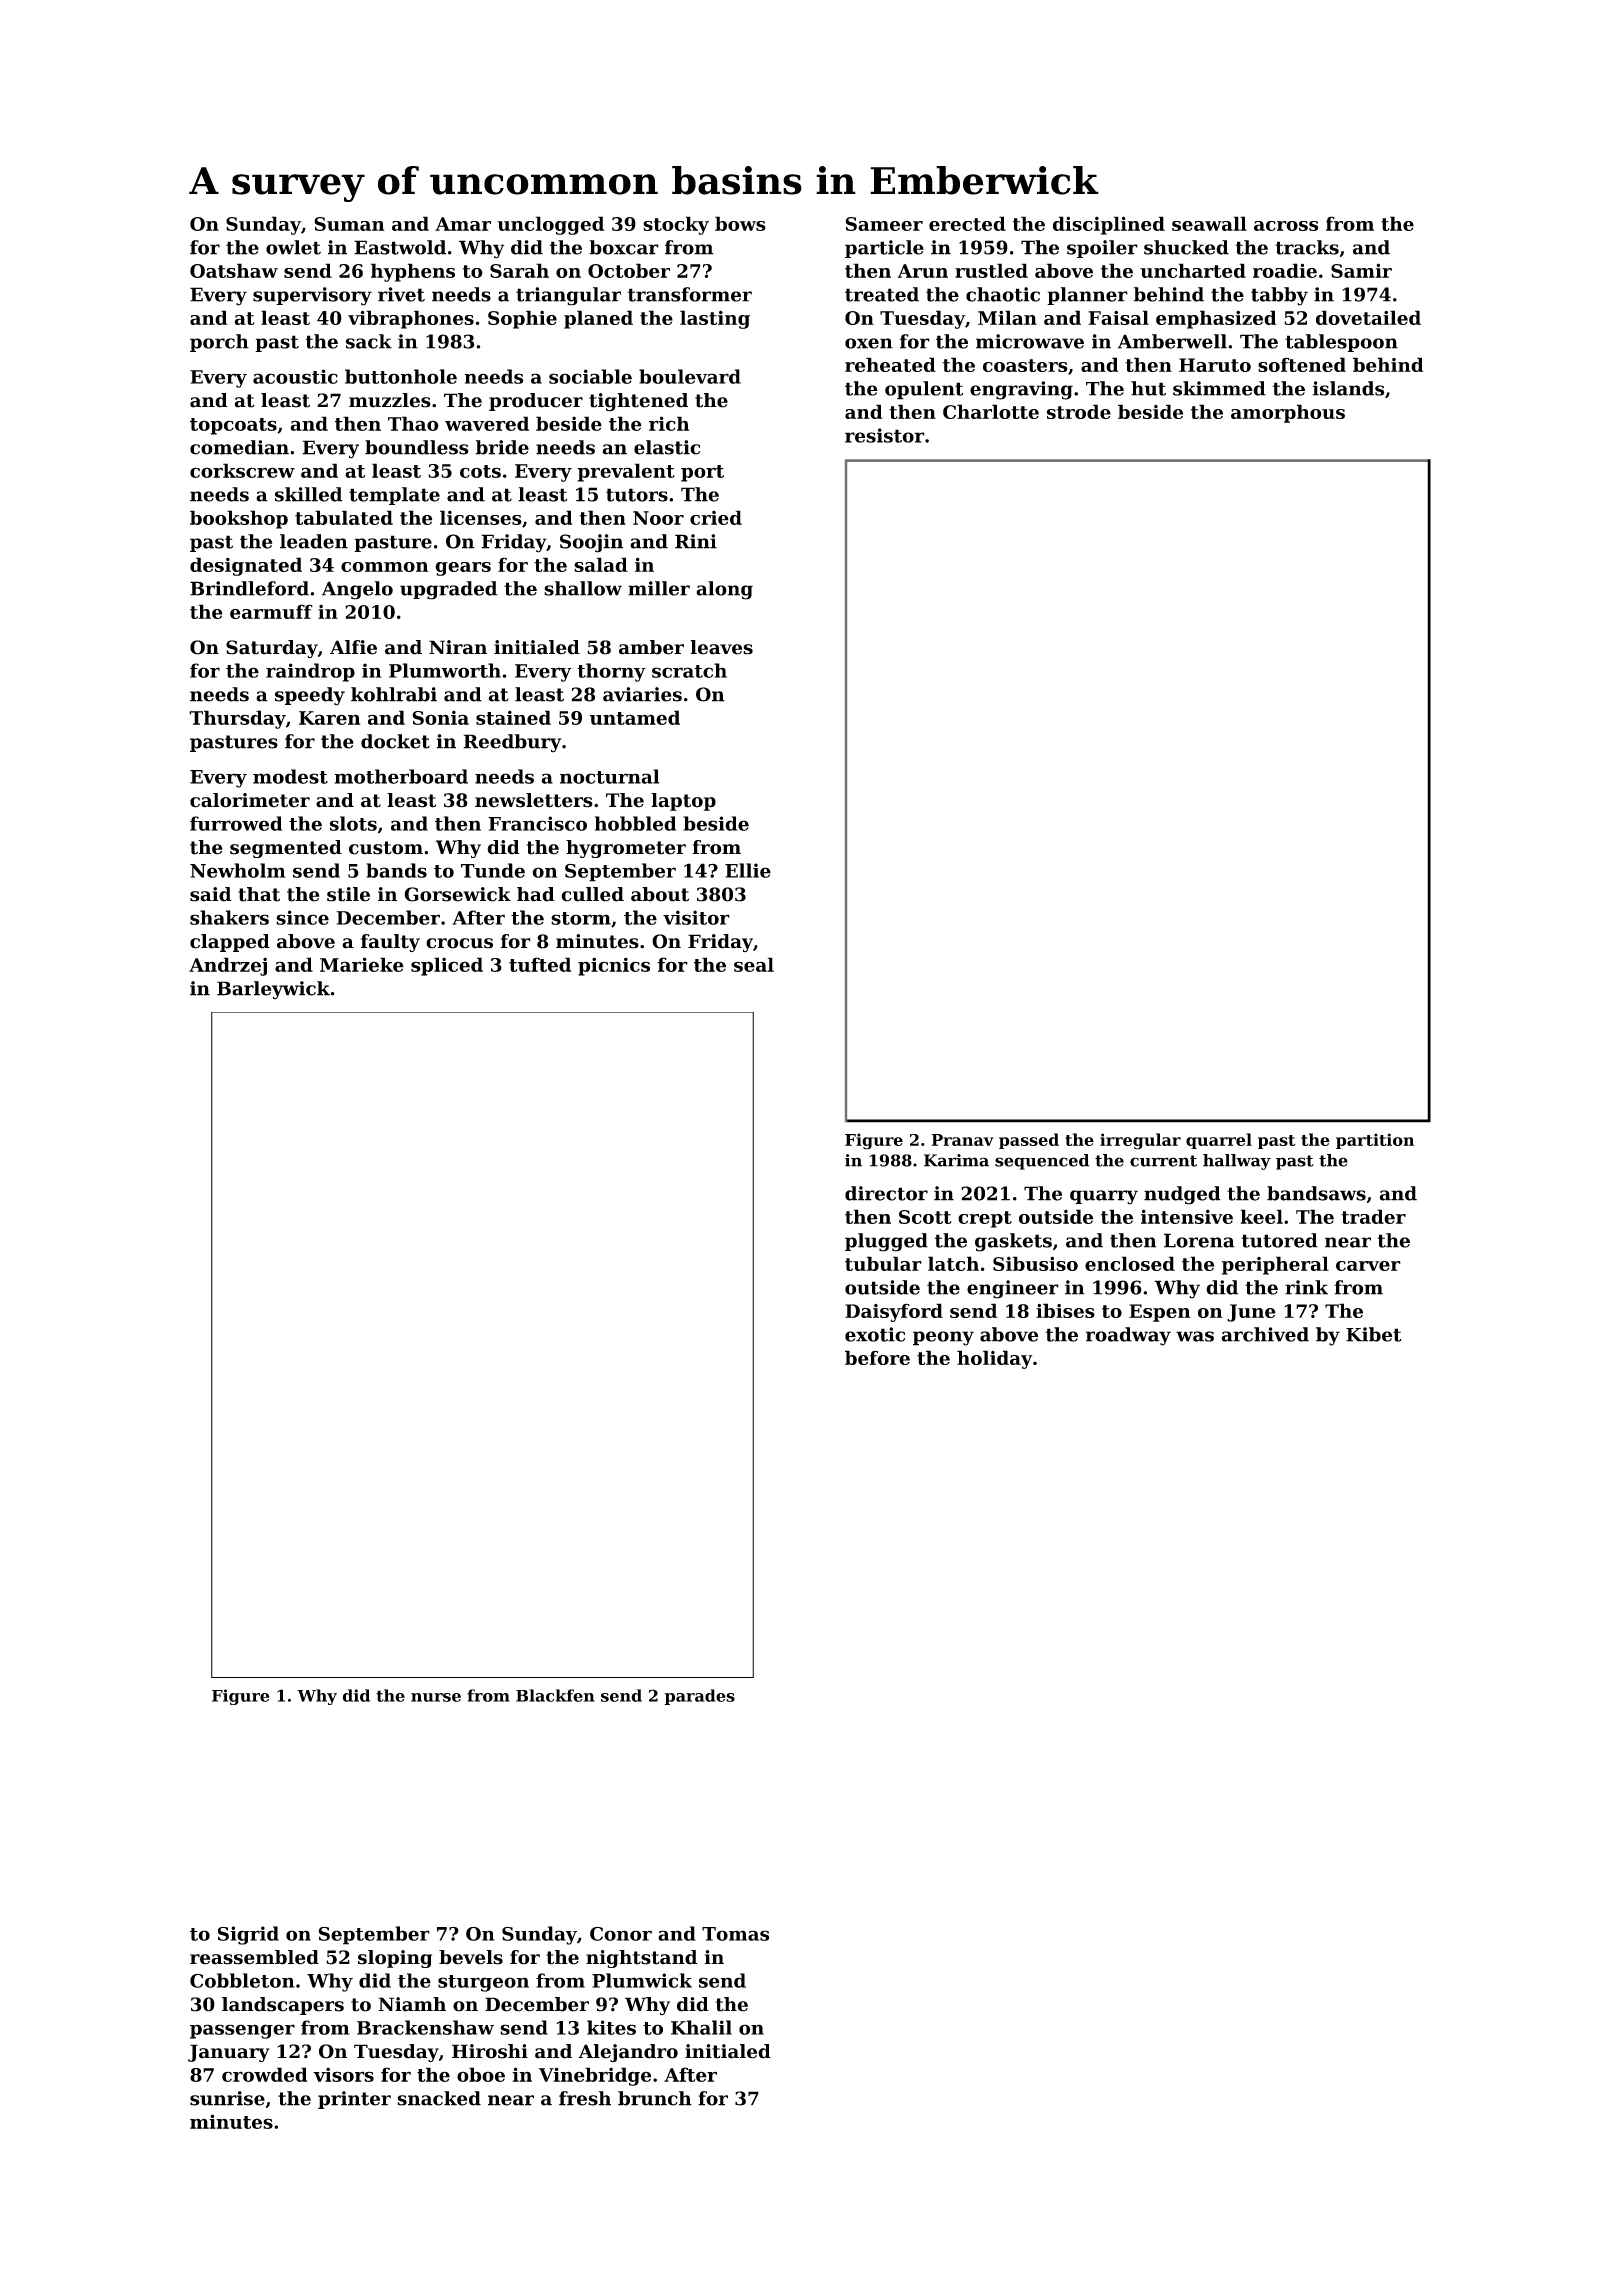 Image resolution: width=1620 pixels, height=2292 pixels. What do you see at coordinates (286, 849) in the screenshot?
I see `segmented` at bounding box center [286, 849].
